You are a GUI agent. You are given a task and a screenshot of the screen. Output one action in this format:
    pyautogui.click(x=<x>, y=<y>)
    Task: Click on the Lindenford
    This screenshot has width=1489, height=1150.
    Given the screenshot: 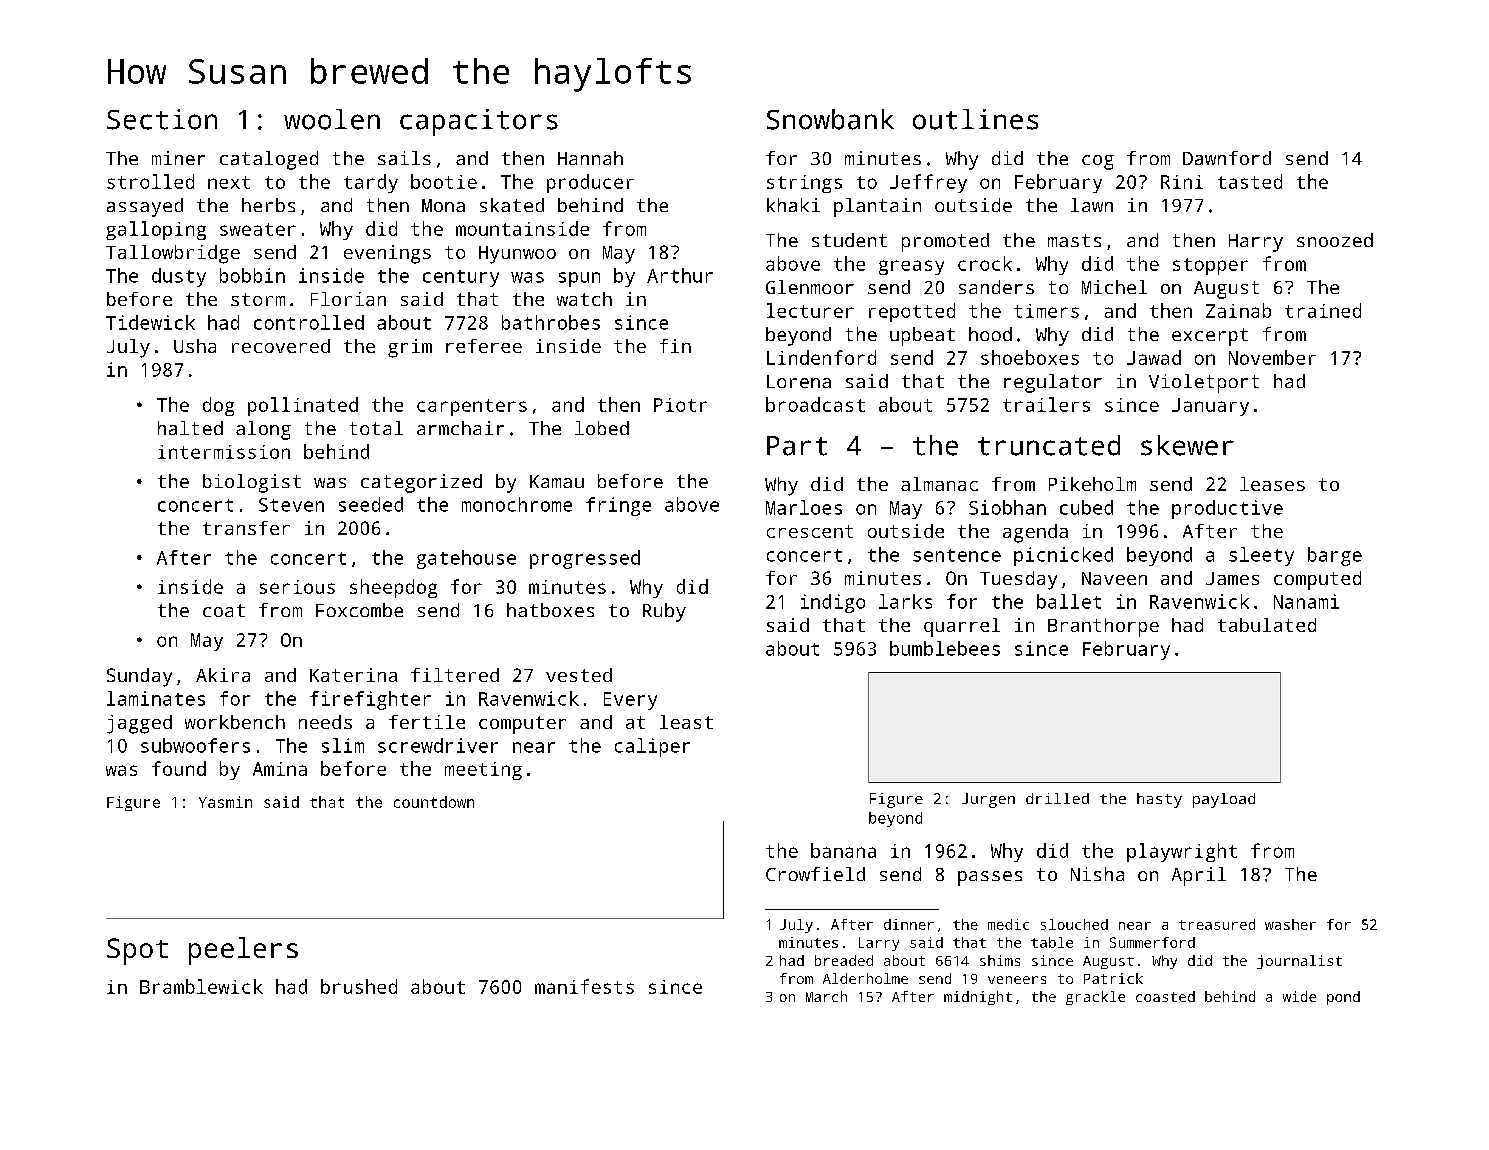 What is the action you would take?
    pyautogui.click(x=821, y=357)
